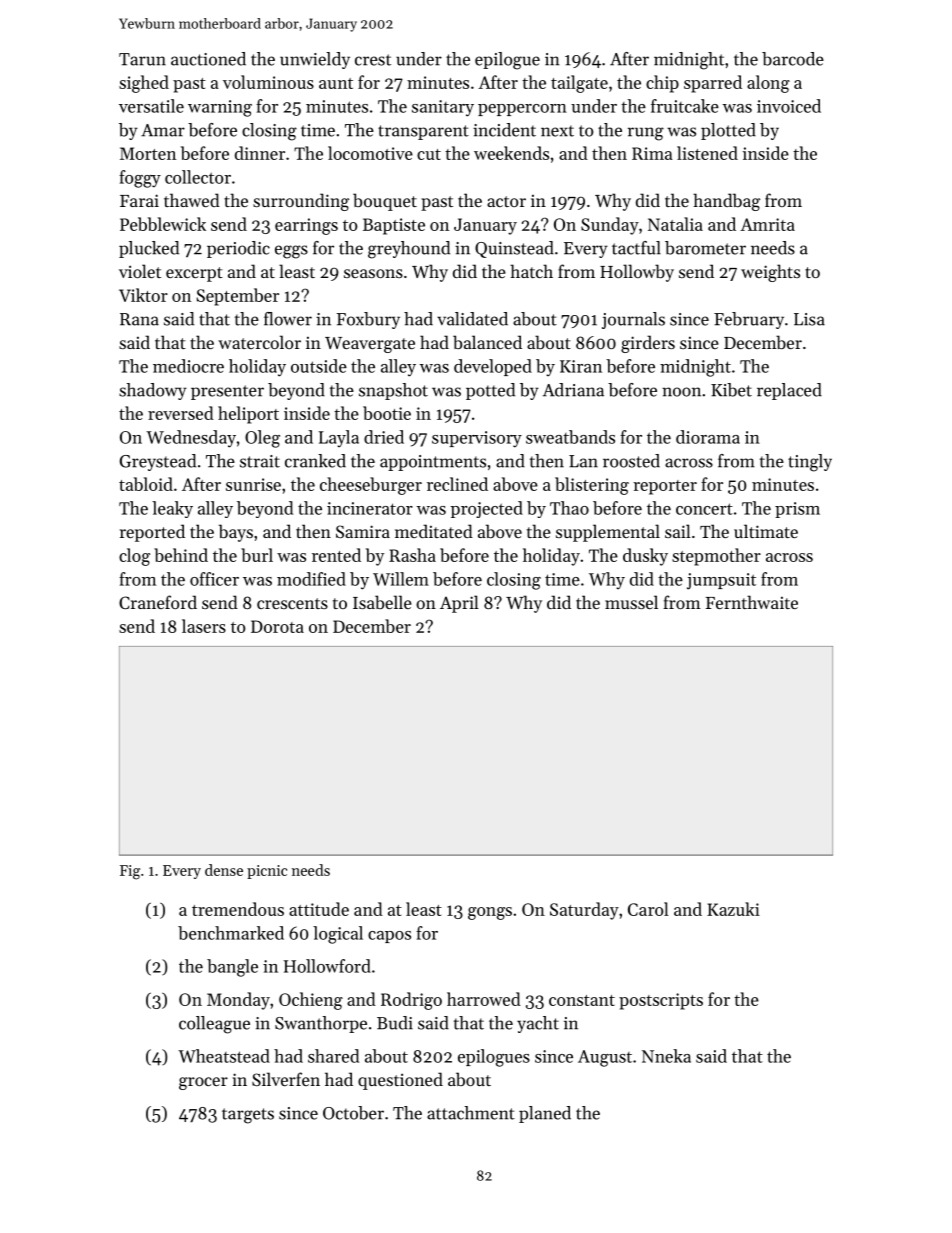 The height and width of the screenshot is (1233, 952). Describe the element at coordinates (631, 602) in the screenshot. I see `mussel` at that location.
